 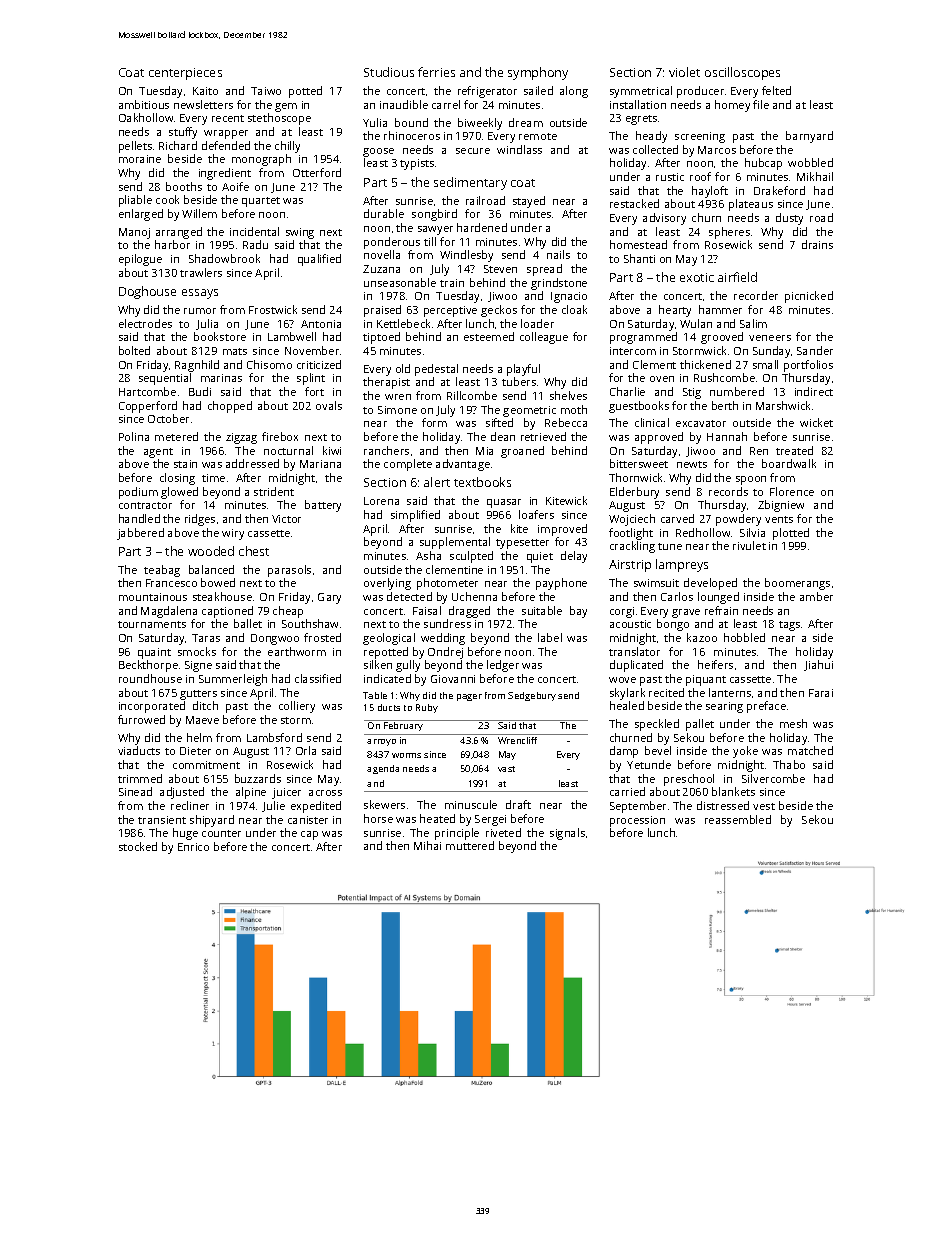 What do you see at coordinates (538, 73) in the screenshot?
I see `symphony` at bounding box center [538, 73].
